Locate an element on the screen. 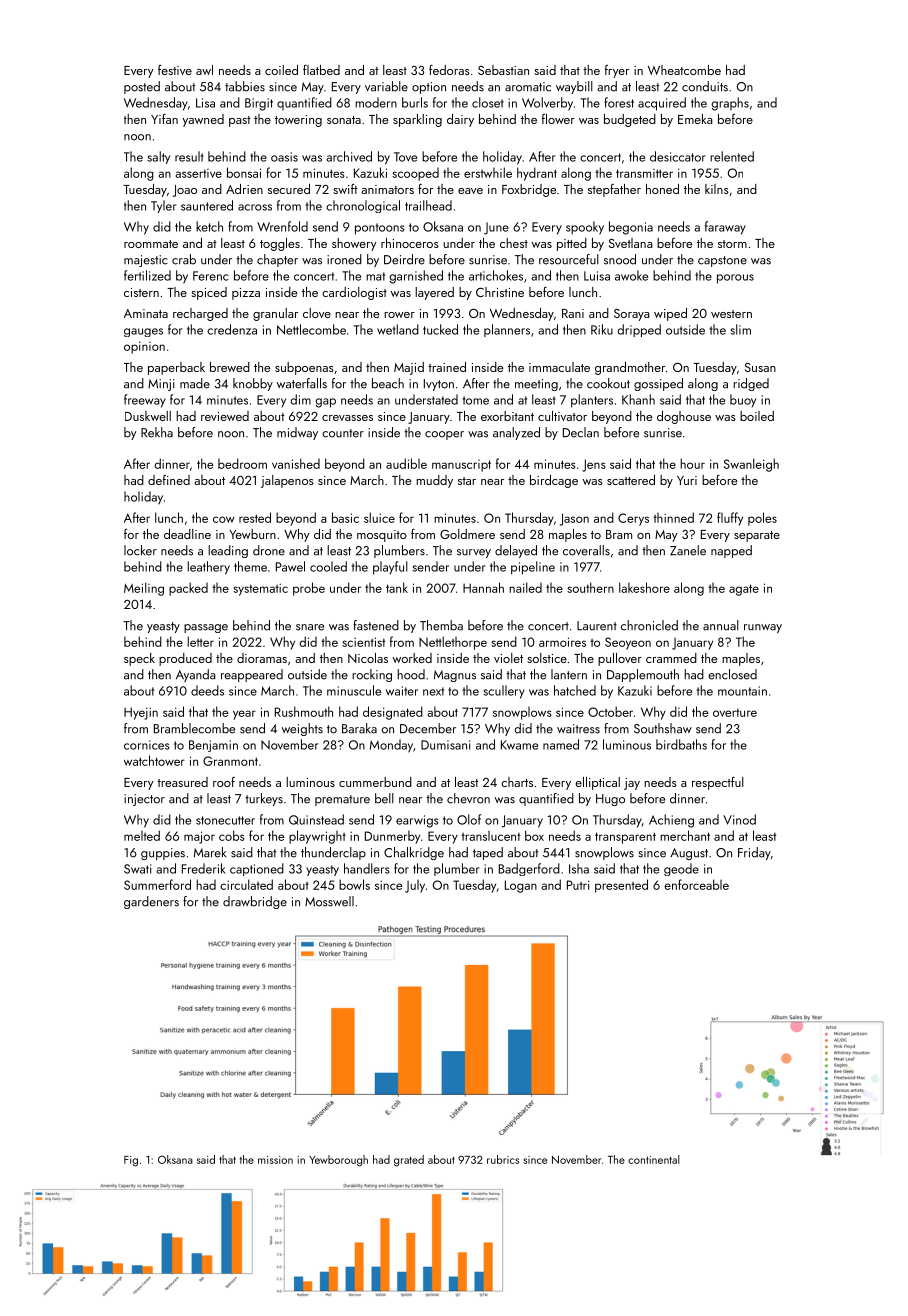 The image size is (908, 1316). coiled is located at coordinates (281, 70).
